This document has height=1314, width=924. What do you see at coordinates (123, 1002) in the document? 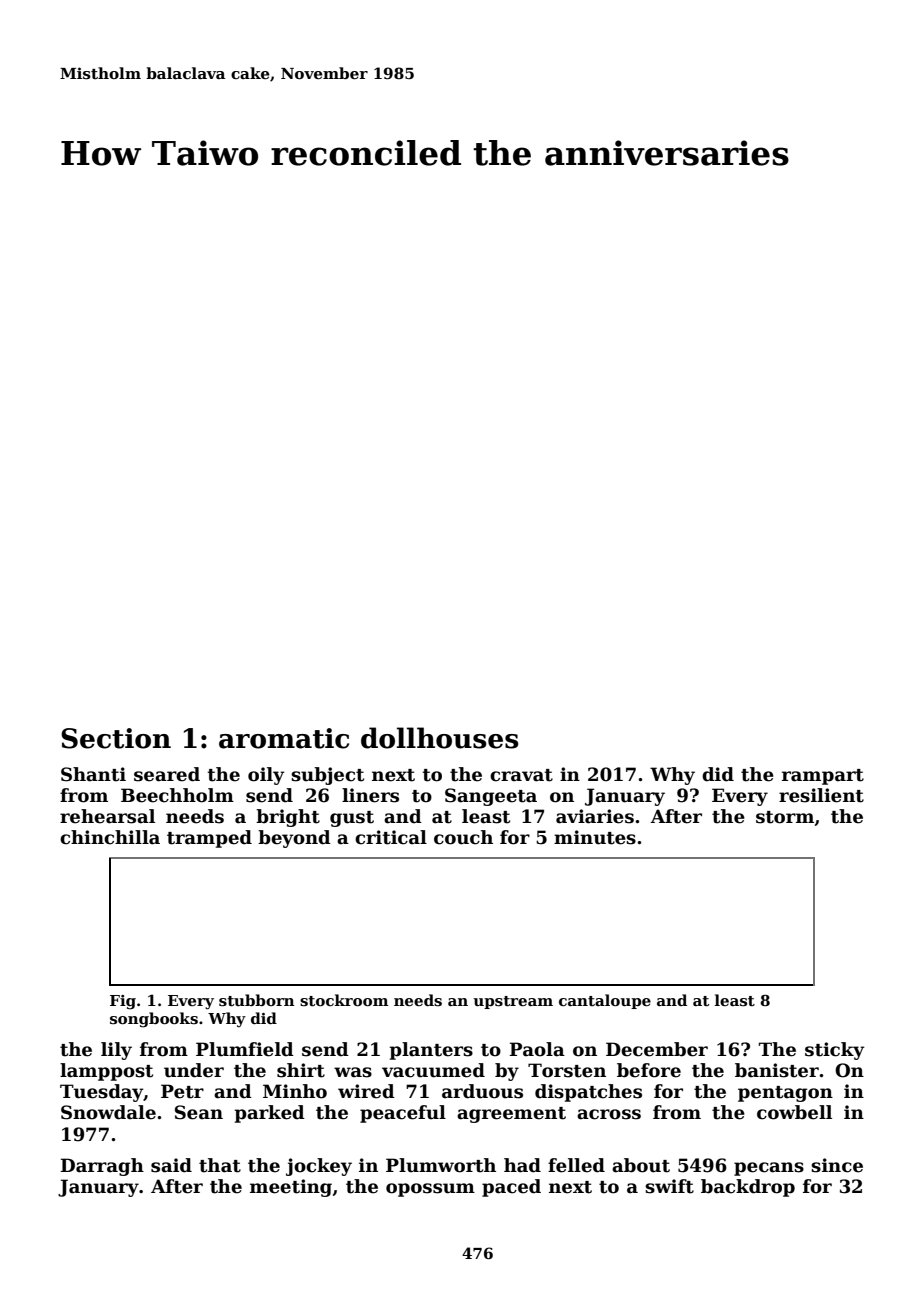
I see `Fig` at bounding box center [123, 1002].
